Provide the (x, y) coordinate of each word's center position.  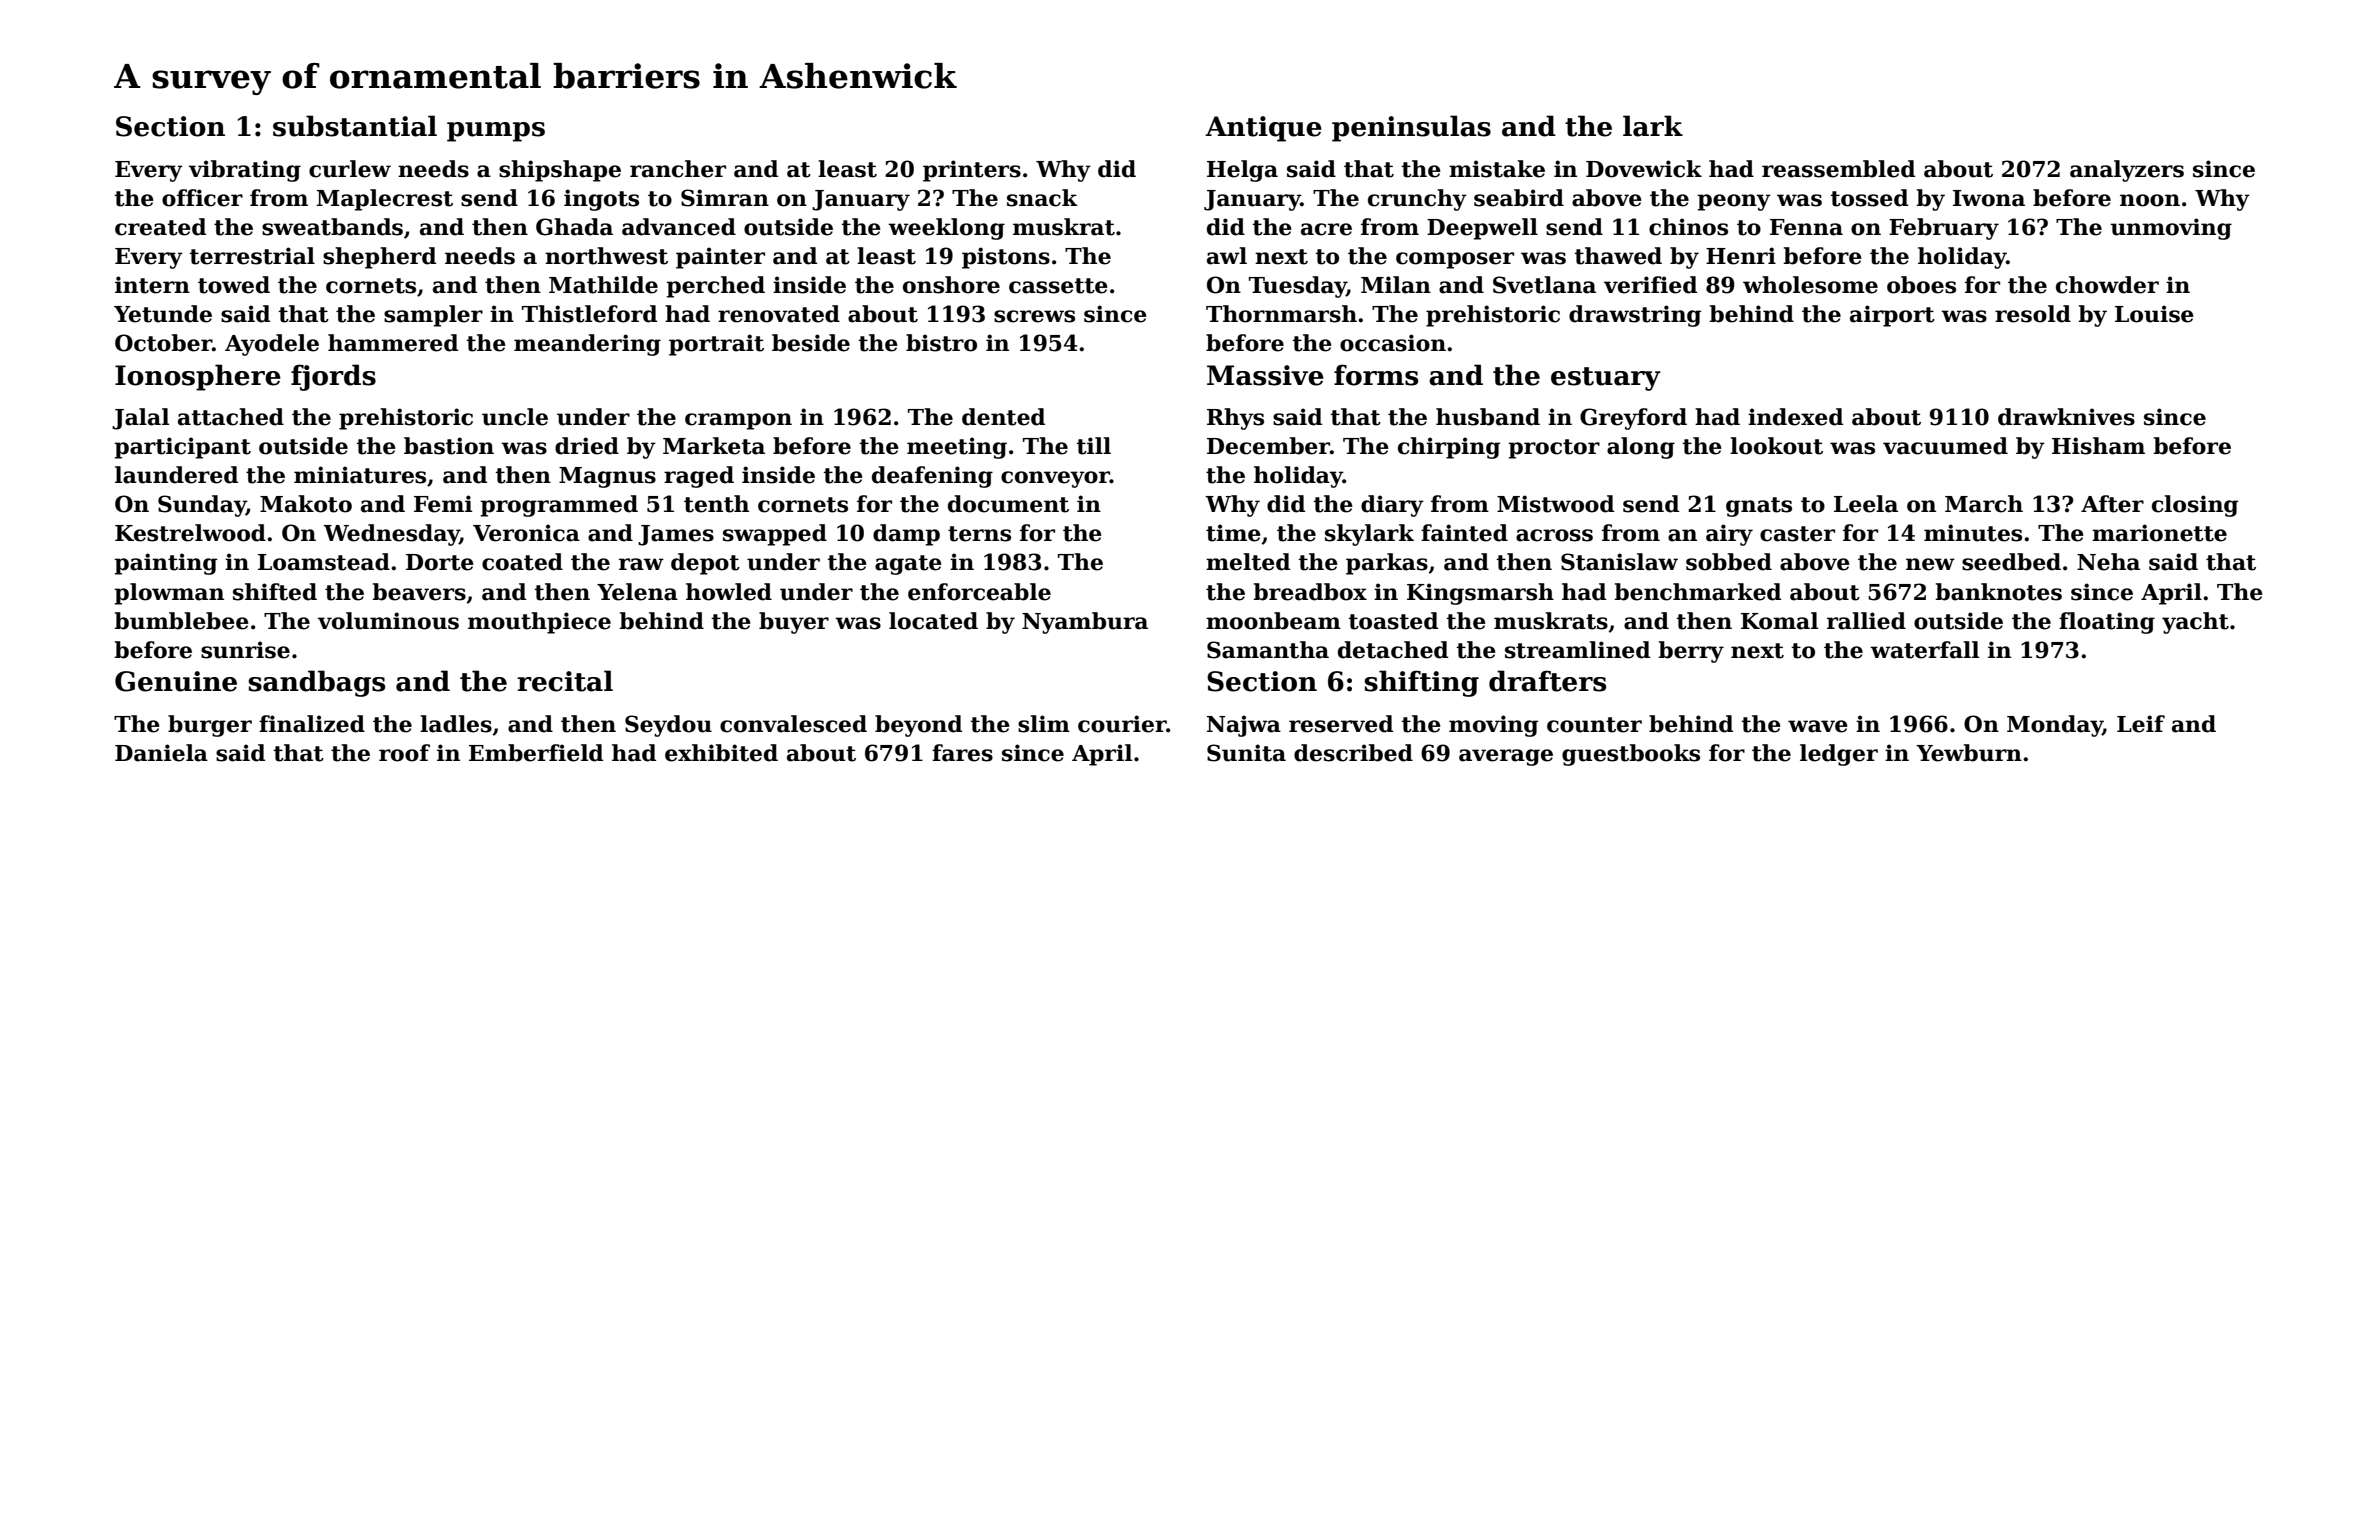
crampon (738, 421)
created (160, 227)
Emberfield (536, 753)
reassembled (1838, 169)
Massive (1265, 375)
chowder (2107, 285)
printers (972, 171)
